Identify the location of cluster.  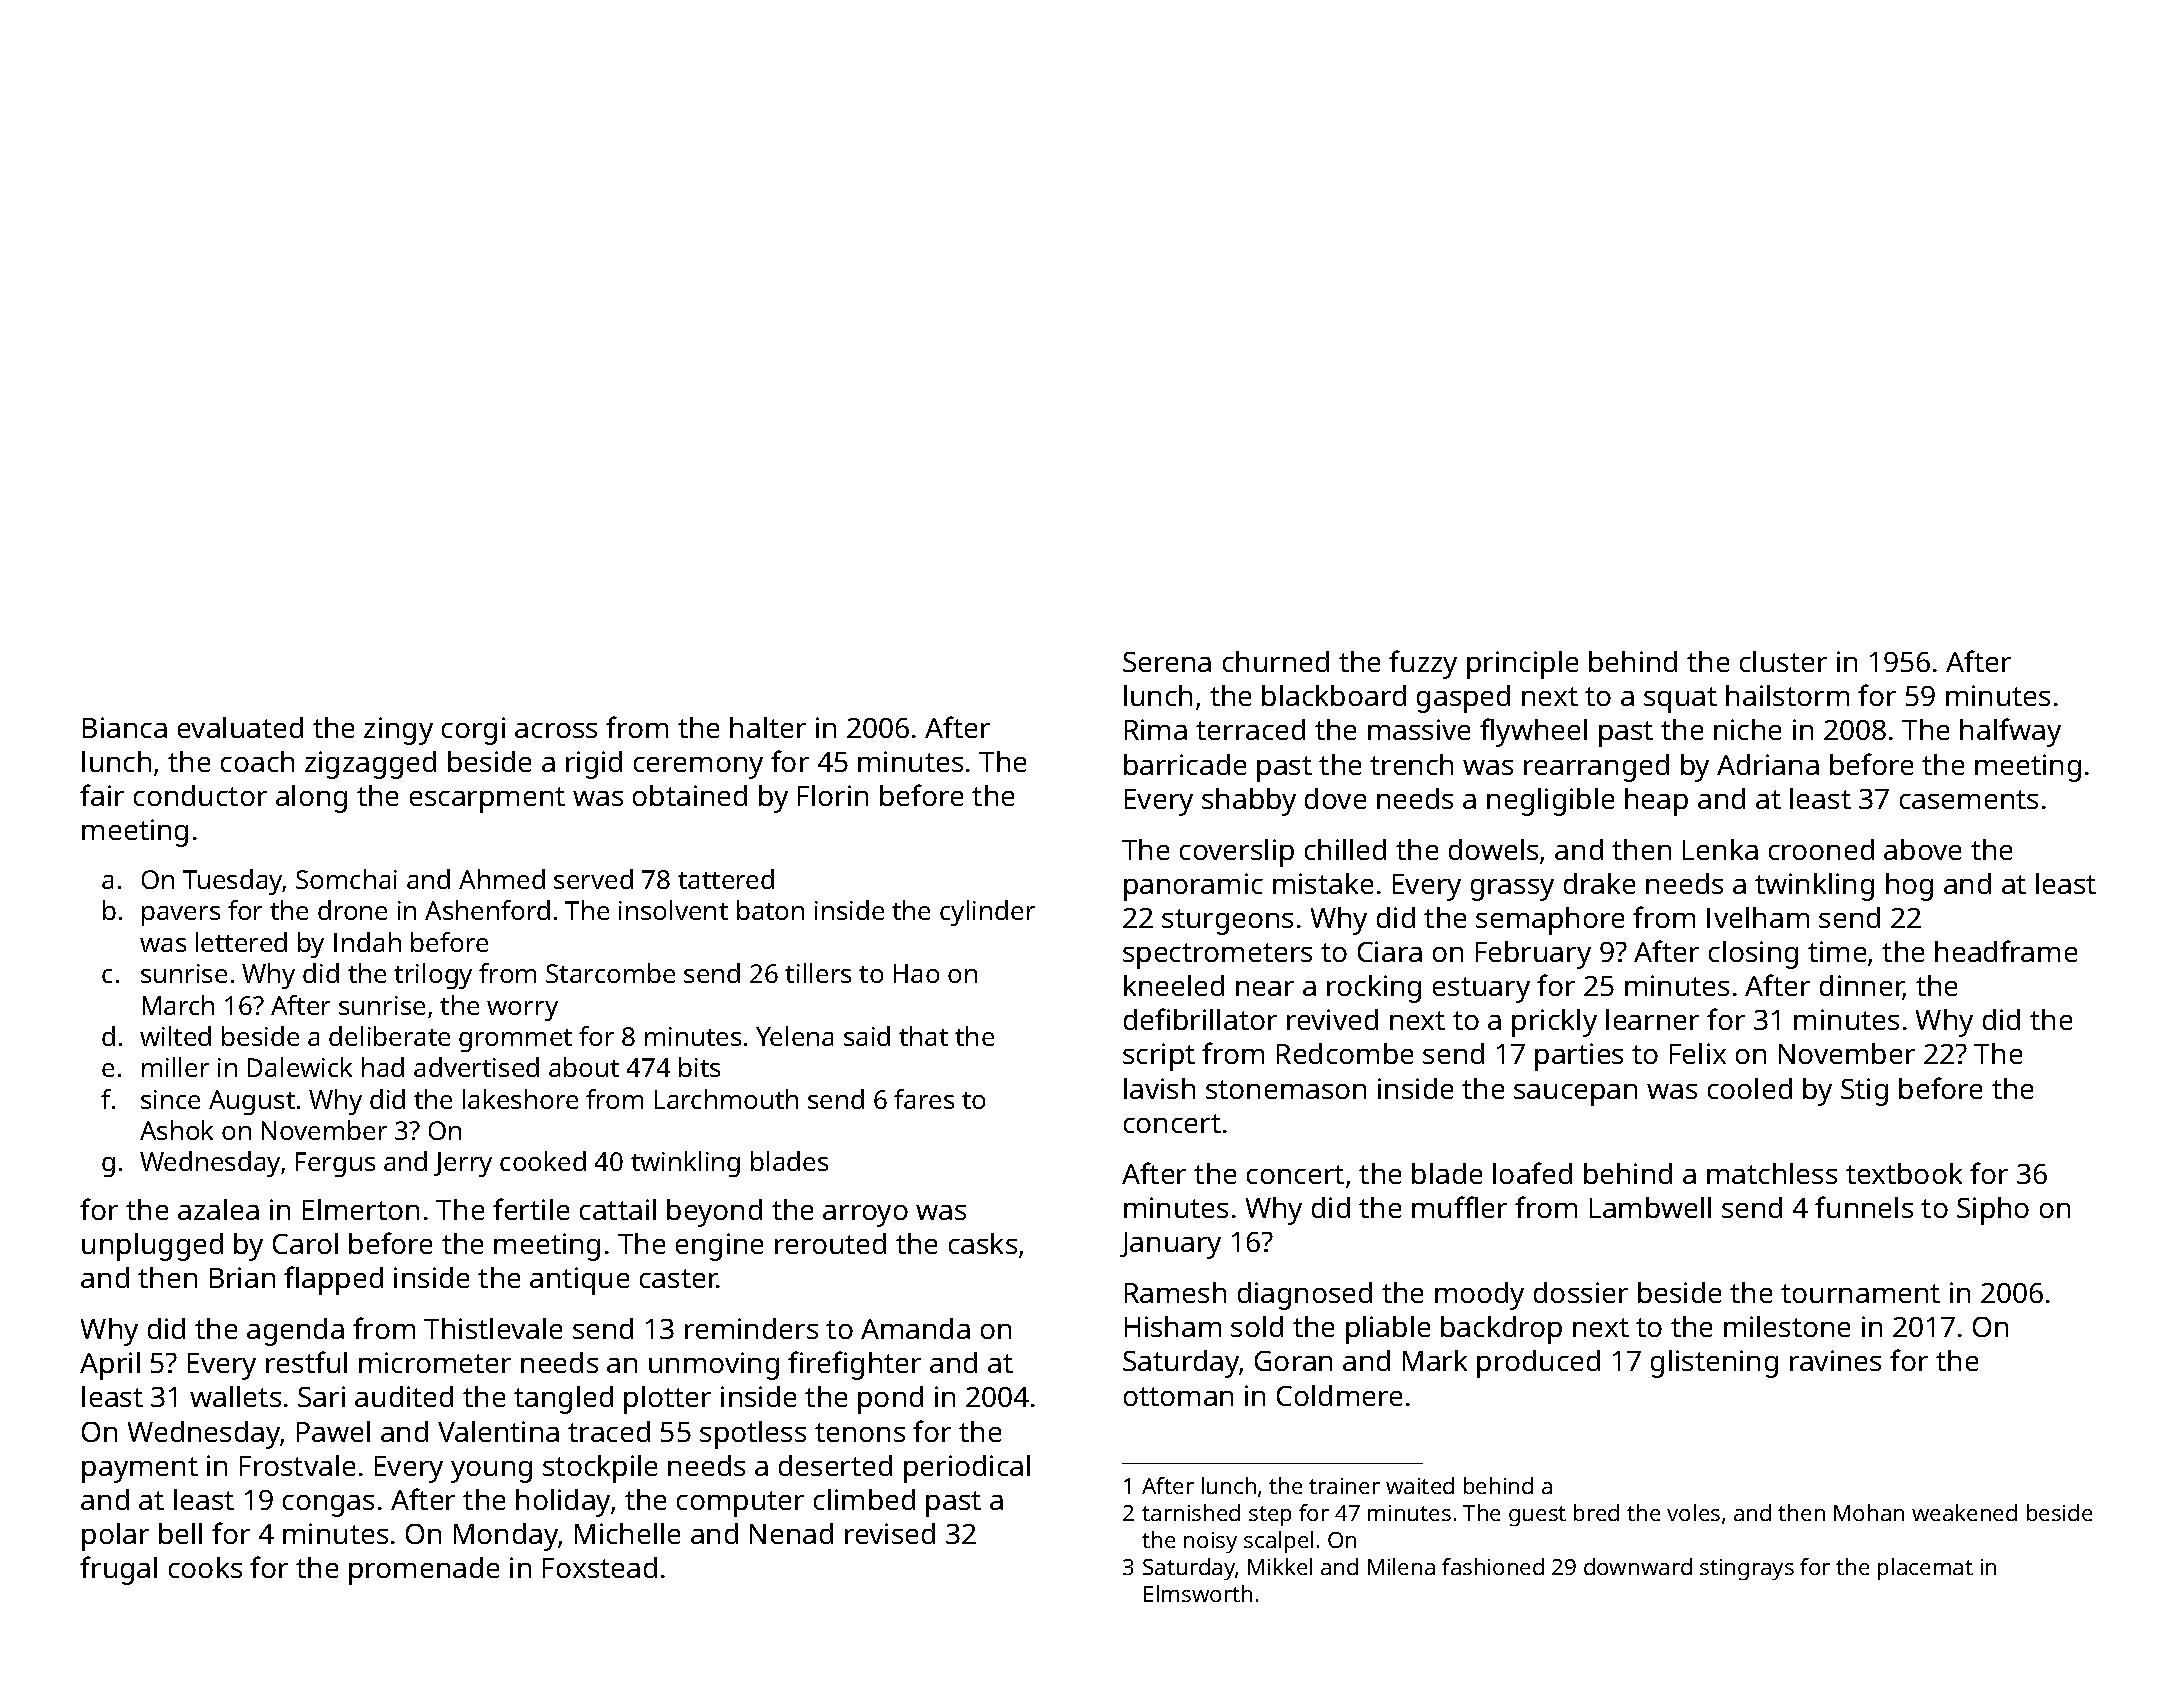
(1783, 661).
